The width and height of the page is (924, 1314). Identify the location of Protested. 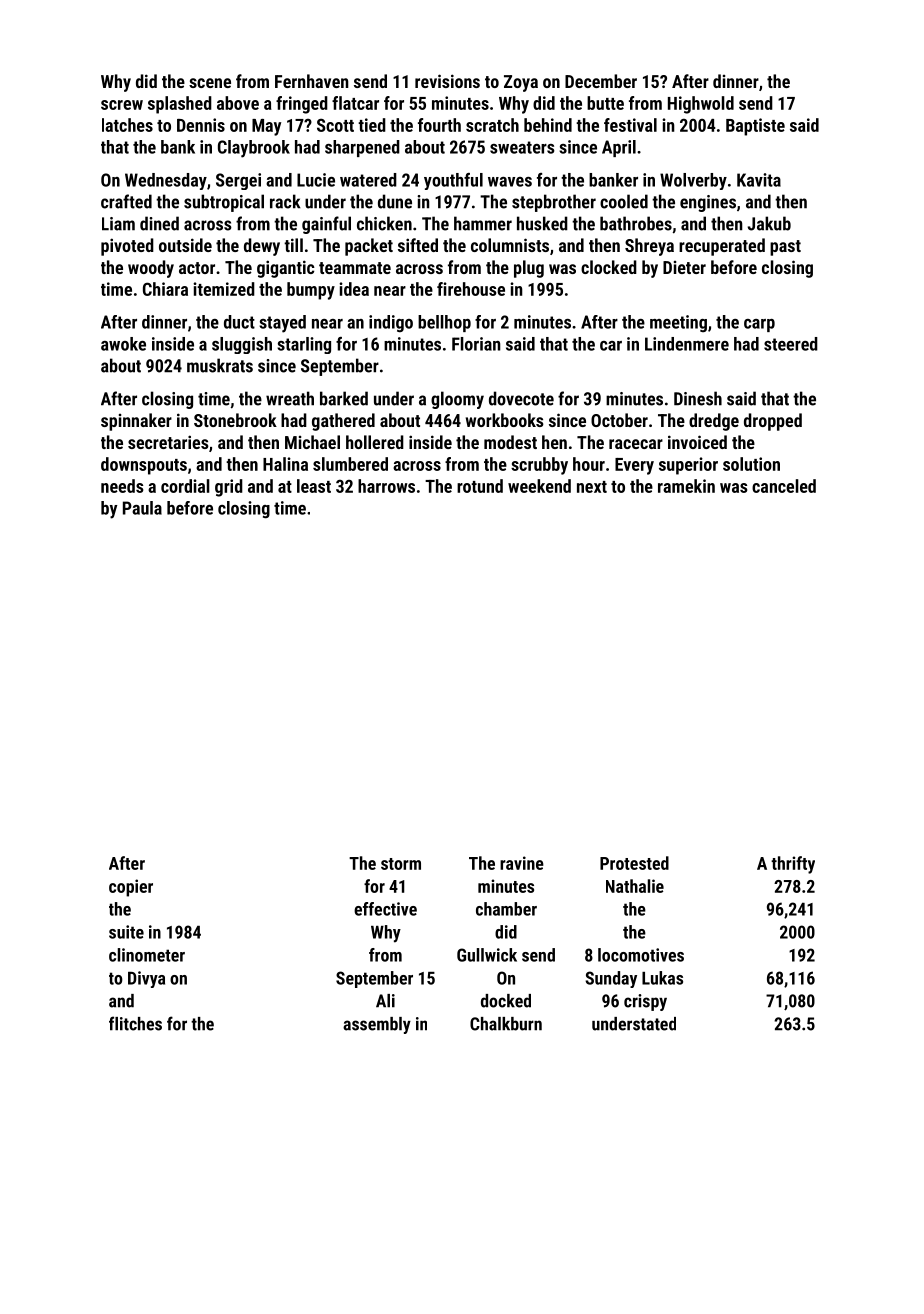
(634, 863).
